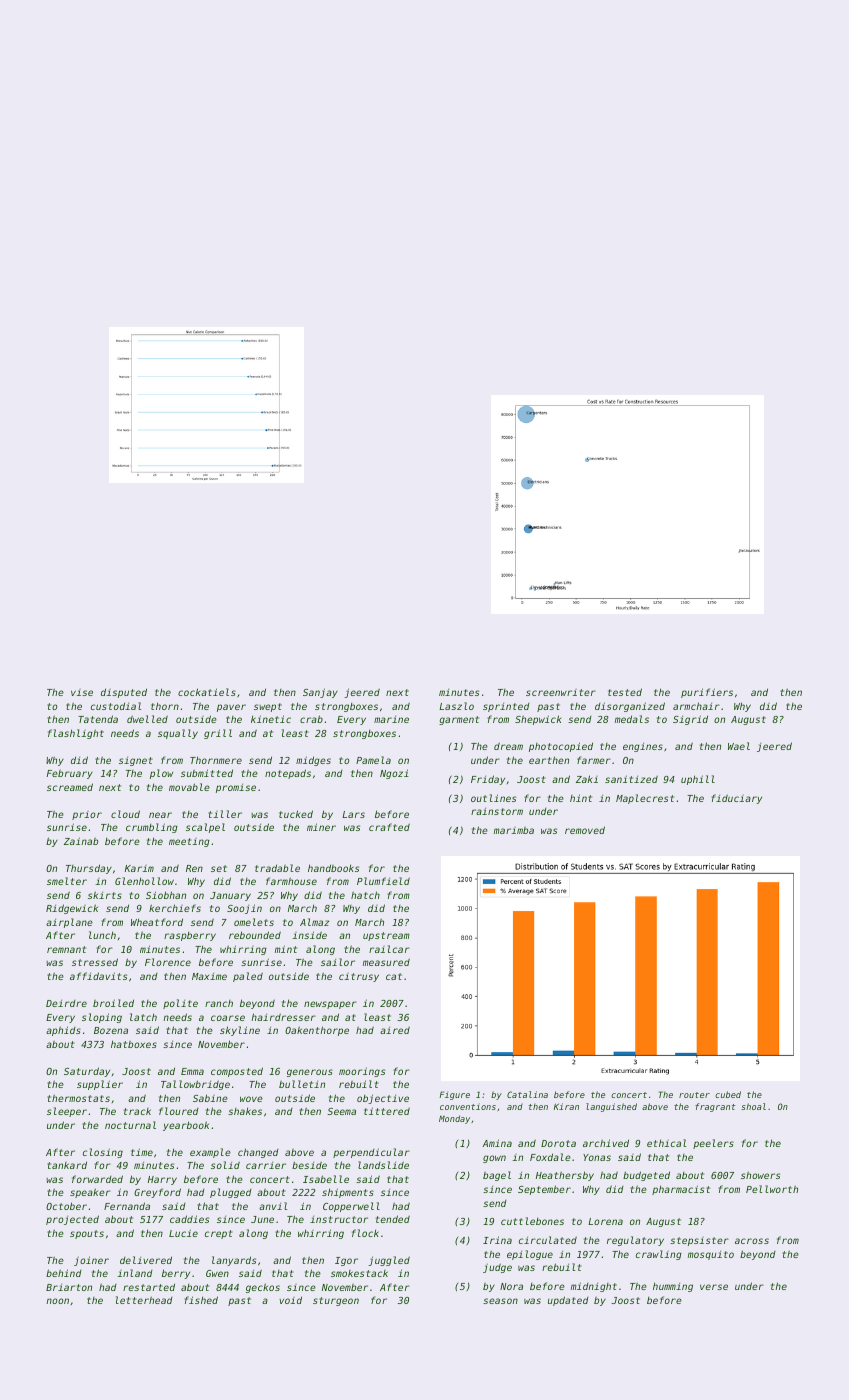  What do you see at coordinates (383, 1099) in the document?
I see `objective` at bounding box center [383, 1099].
